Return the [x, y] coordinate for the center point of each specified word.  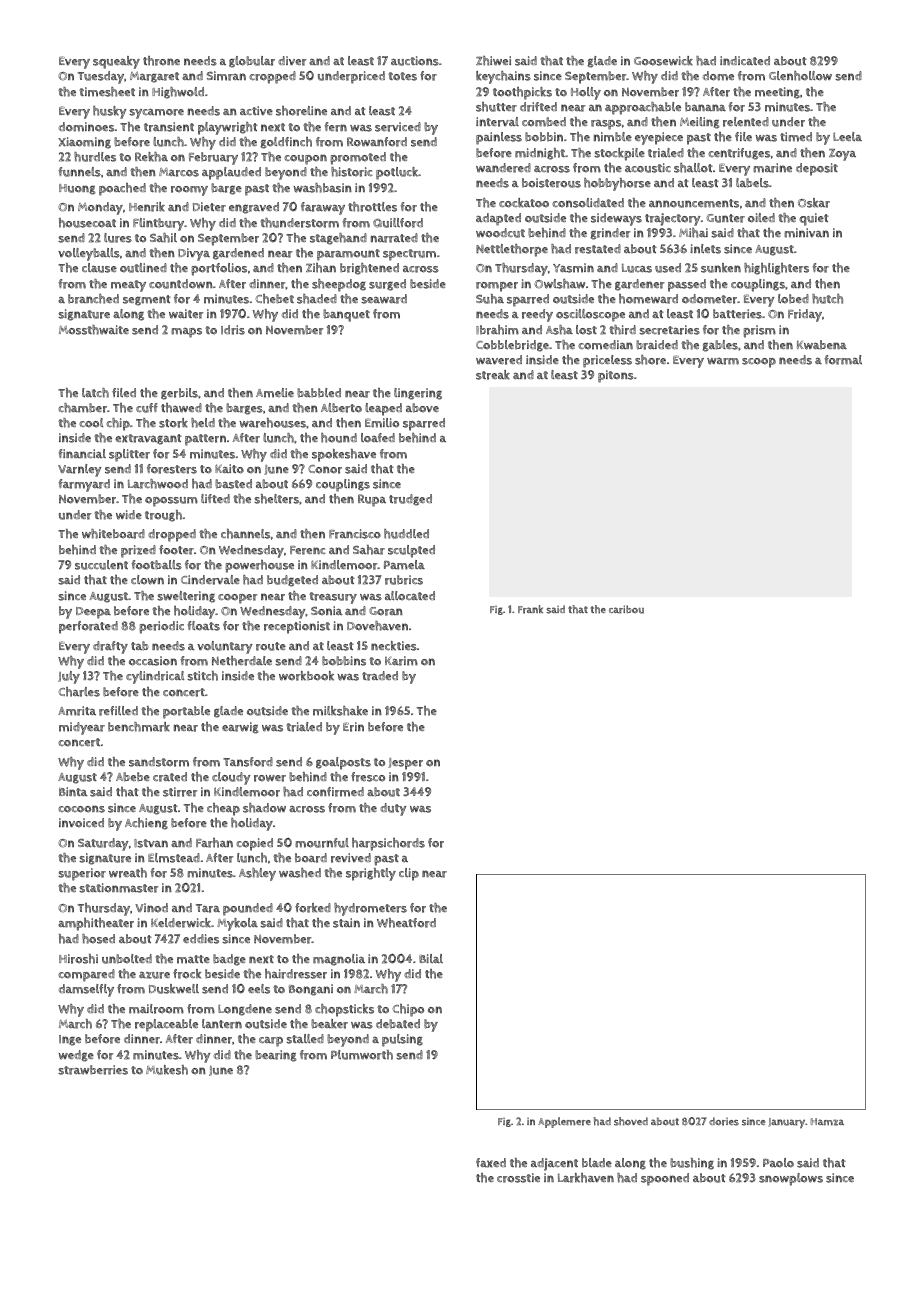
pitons [616, 376]
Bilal [431, 958]
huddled [406, 534]
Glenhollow [800, 76]
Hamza [827, 1122]
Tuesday [101, 77]
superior [82, 874]
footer [176, 550]
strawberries [93, 1070]
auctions [415, 61]
